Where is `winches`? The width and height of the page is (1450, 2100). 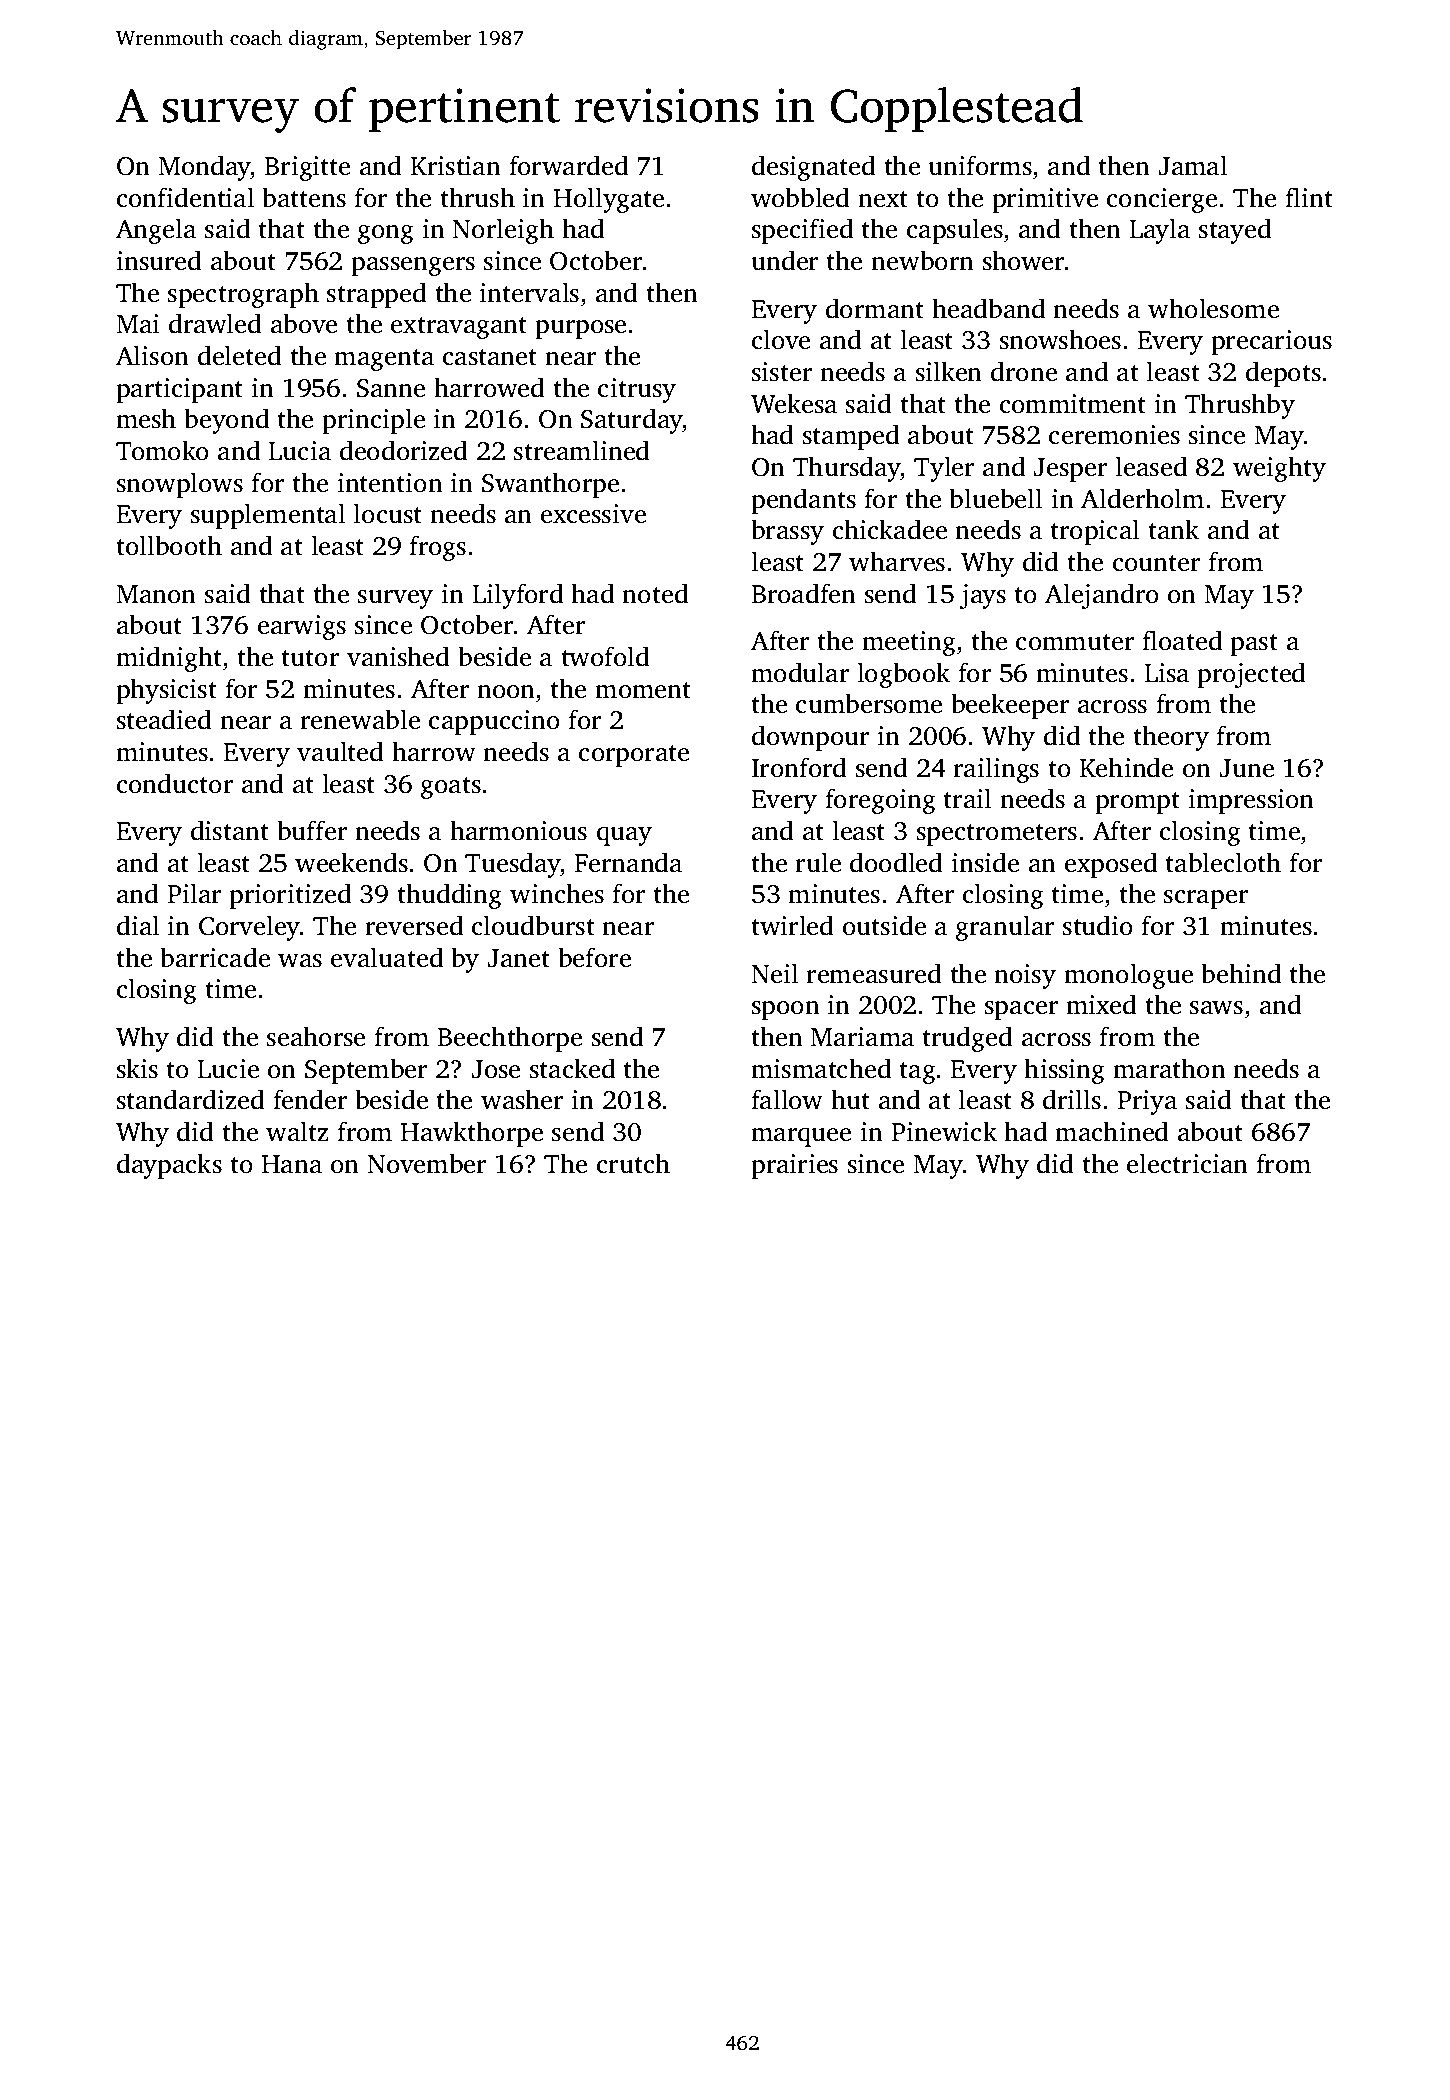
winches is located at coordinates (557, 893).
